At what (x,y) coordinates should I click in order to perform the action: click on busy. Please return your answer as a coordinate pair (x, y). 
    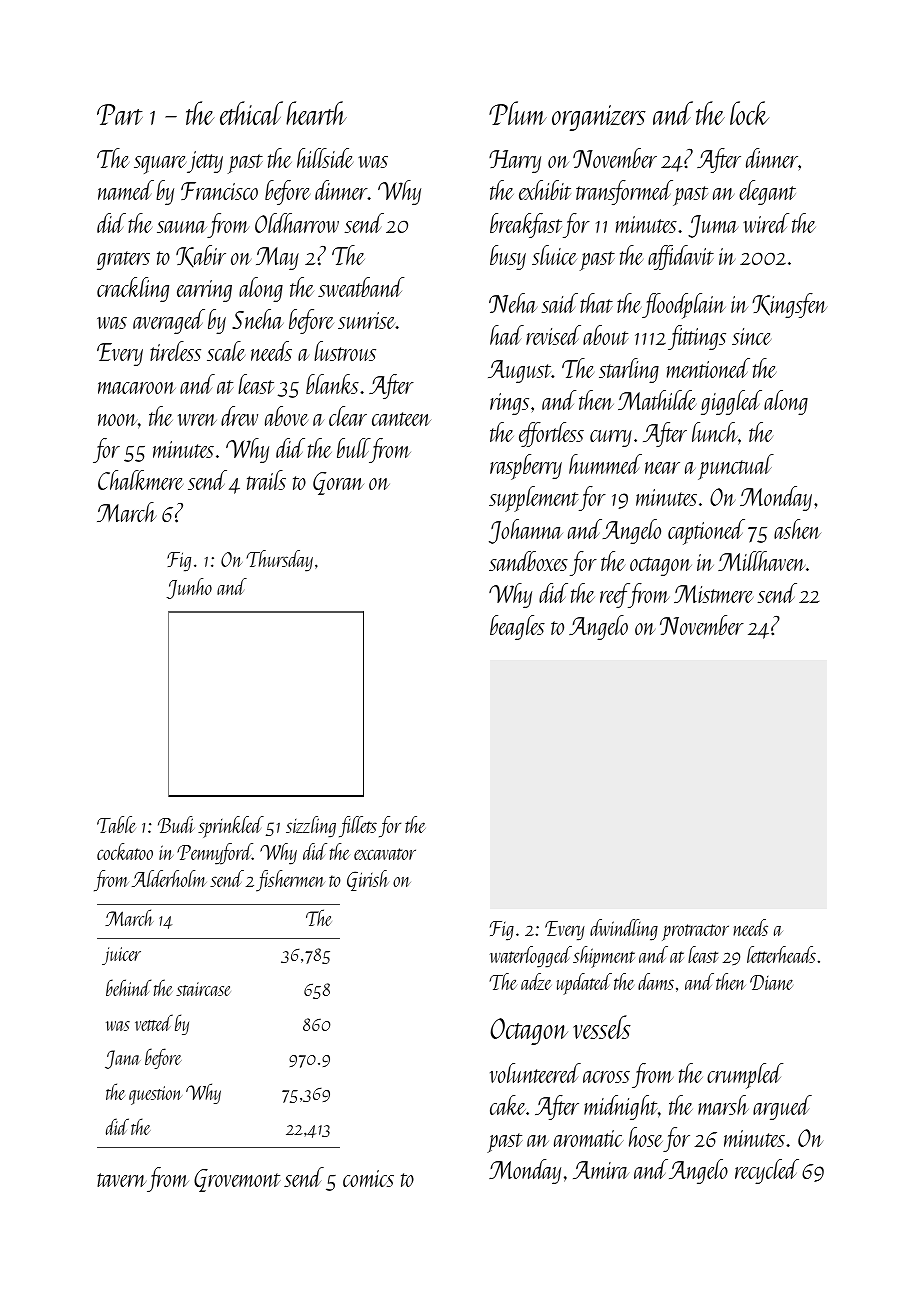
    Looking at the image, I should click on (508, 257).
